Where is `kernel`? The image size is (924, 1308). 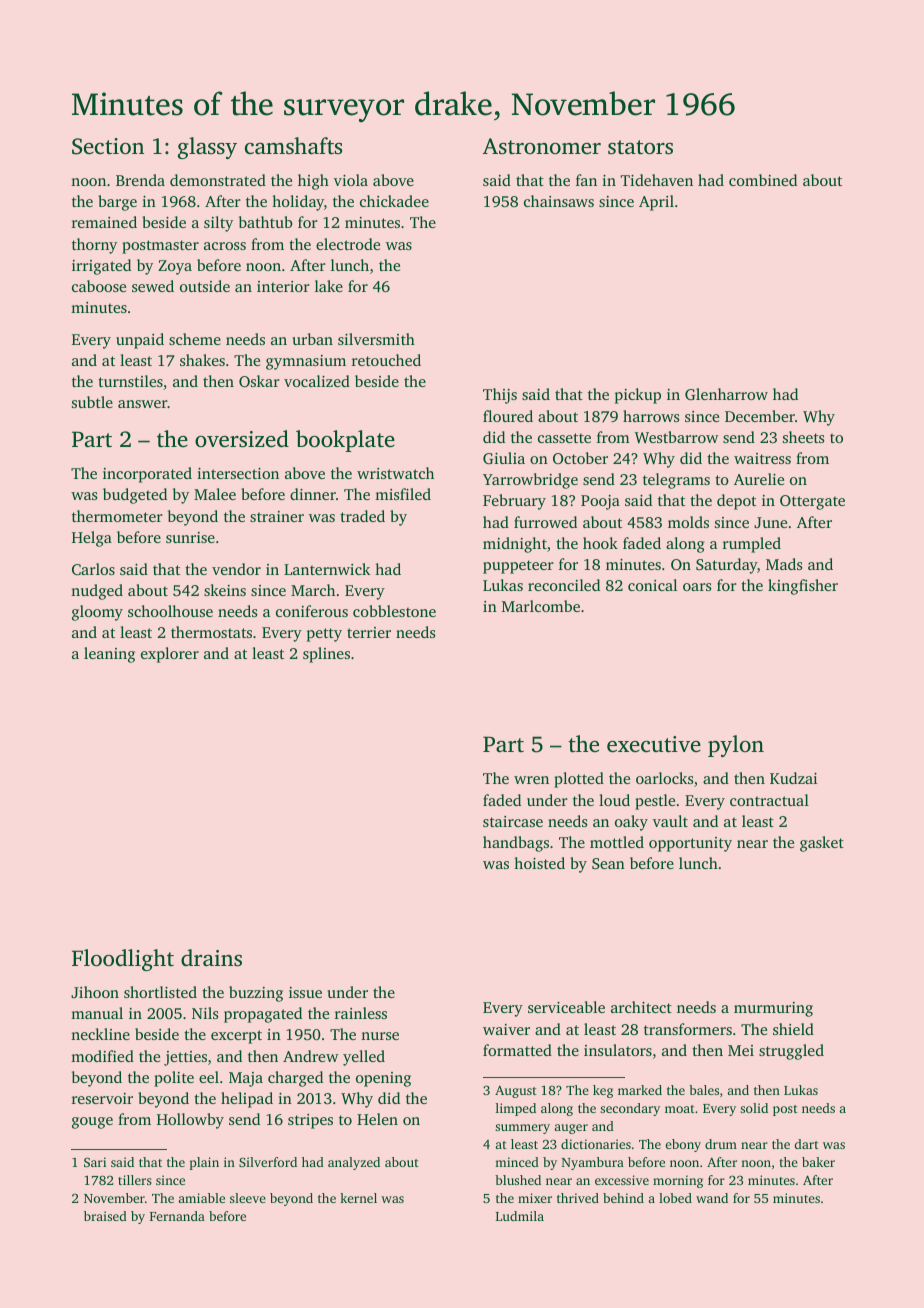 kernel is located at coordinates (358, 1198).
